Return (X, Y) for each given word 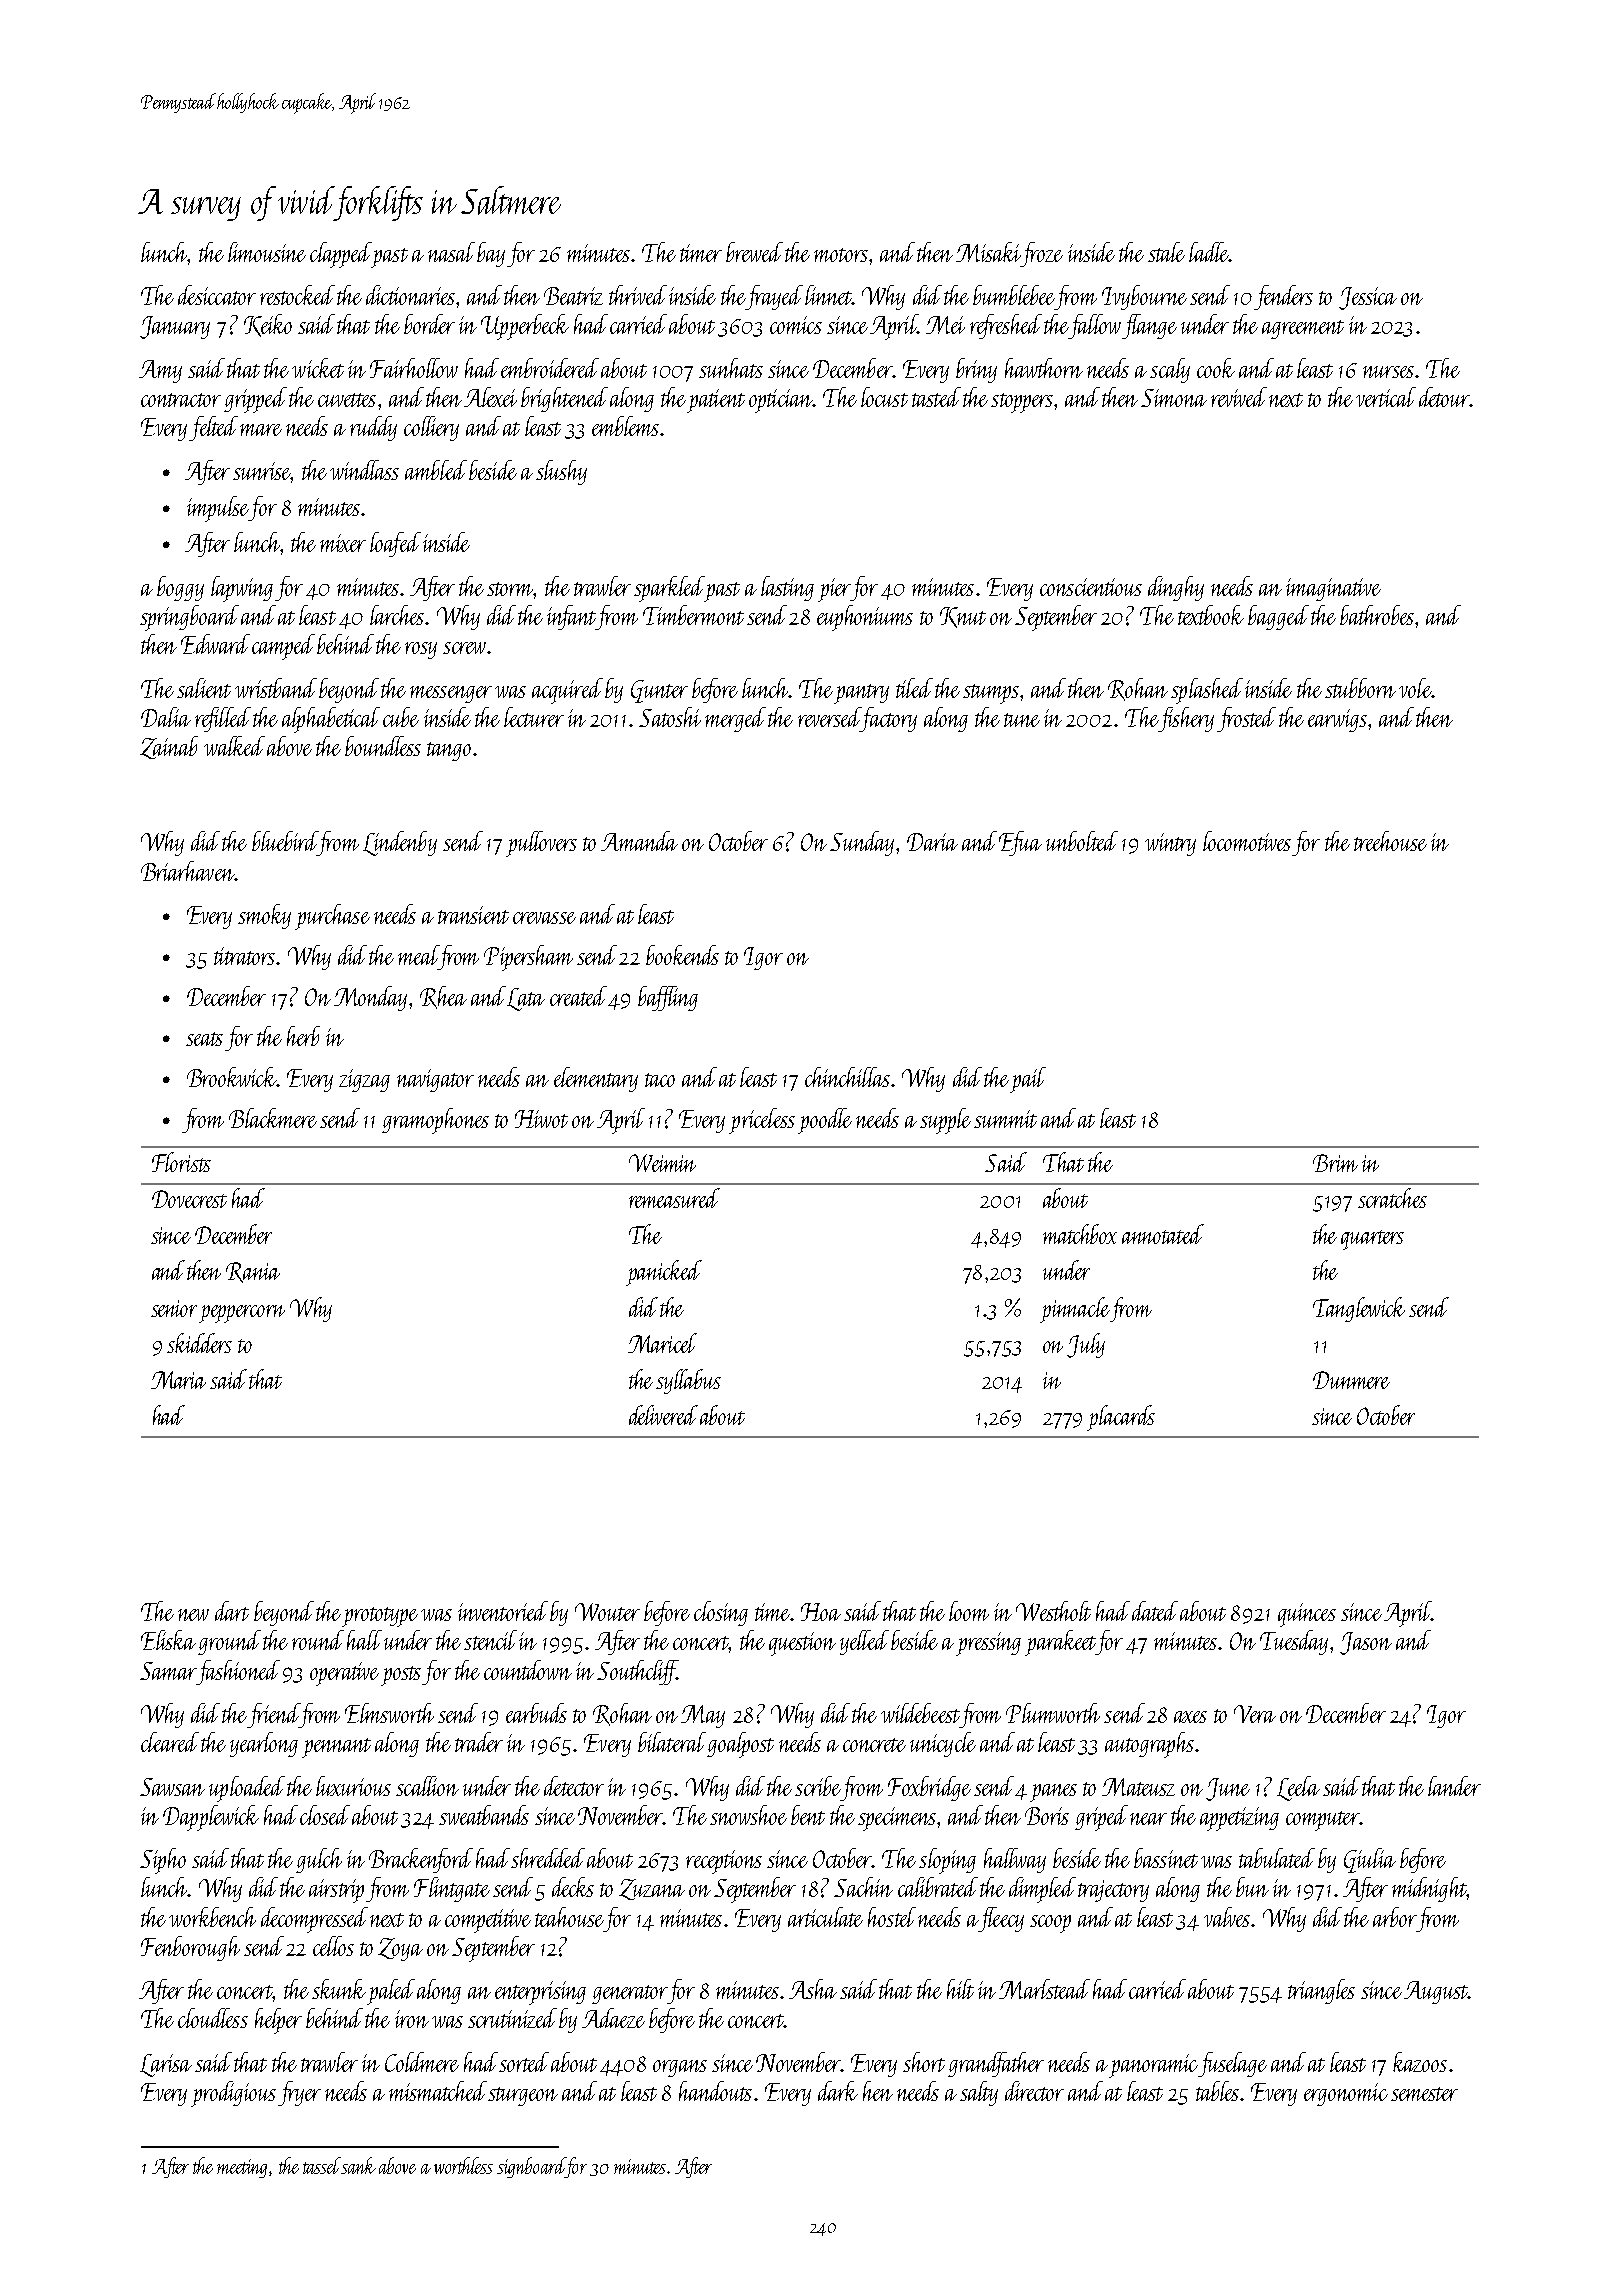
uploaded (247, 1789)
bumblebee (1014, 295)
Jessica (1368, 298)
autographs (1149, 1745)
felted (213, 428)
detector (574, 1786)
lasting (787, 588)
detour (1444, 397)
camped (283, 647)
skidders (199, 1343)
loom (969, 1611)
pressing (988, 1644)
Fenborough (190, 1948)
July (1086, 1345)
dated (1155, 1611)
